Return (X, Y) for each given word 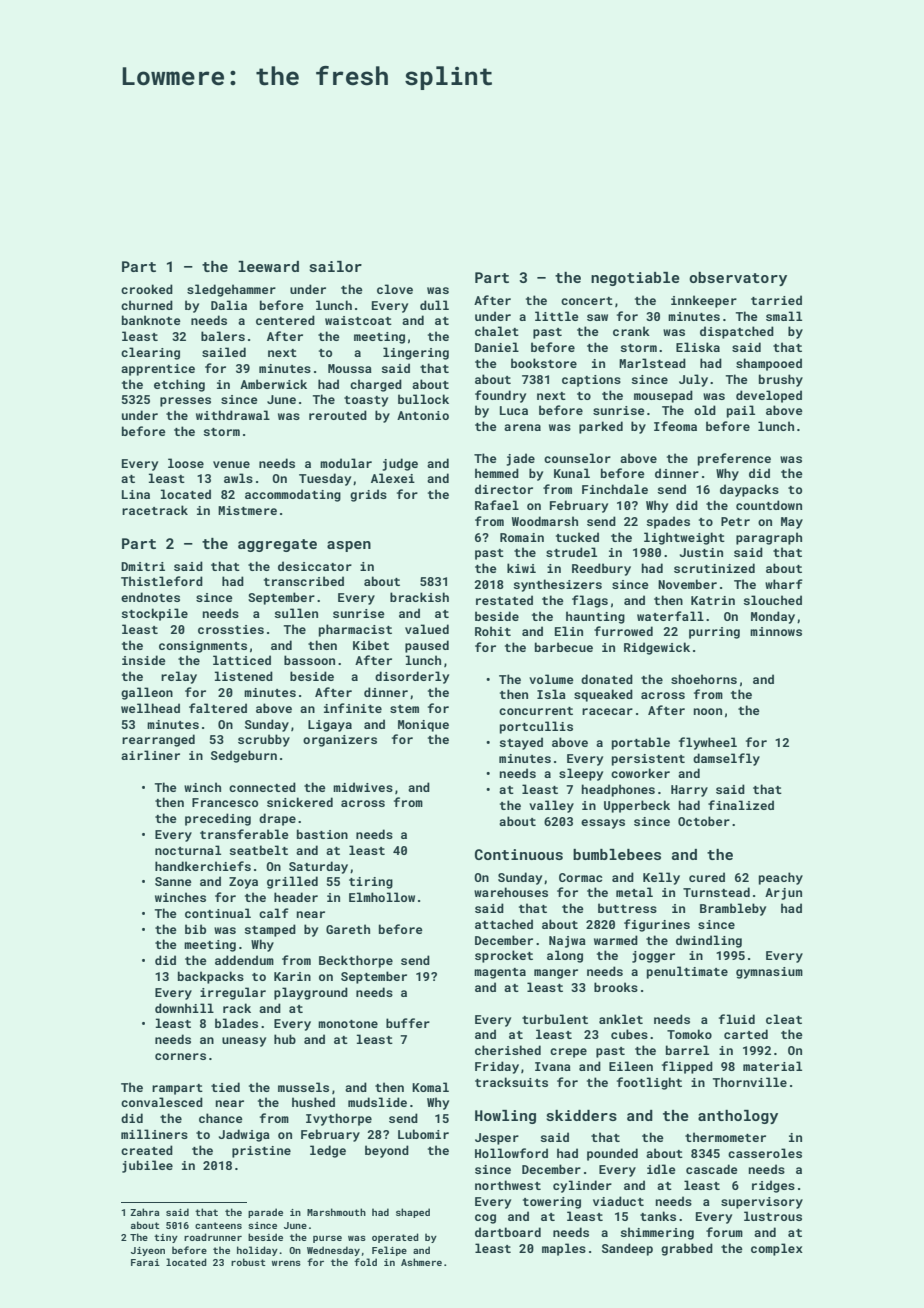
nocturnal (188, 850)
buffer (408, 1023)
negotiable (635, 279)
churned (147, 305)
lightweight (684, 538)
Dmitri (143, 566)
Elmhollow (382, 897)
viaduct (618, 1201)
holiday (257, 1251)
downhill (184, 1008)
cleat (784, 1019)
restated (504, 600)
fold (365, 1262)
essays (603, 824)
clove (395, 289)
